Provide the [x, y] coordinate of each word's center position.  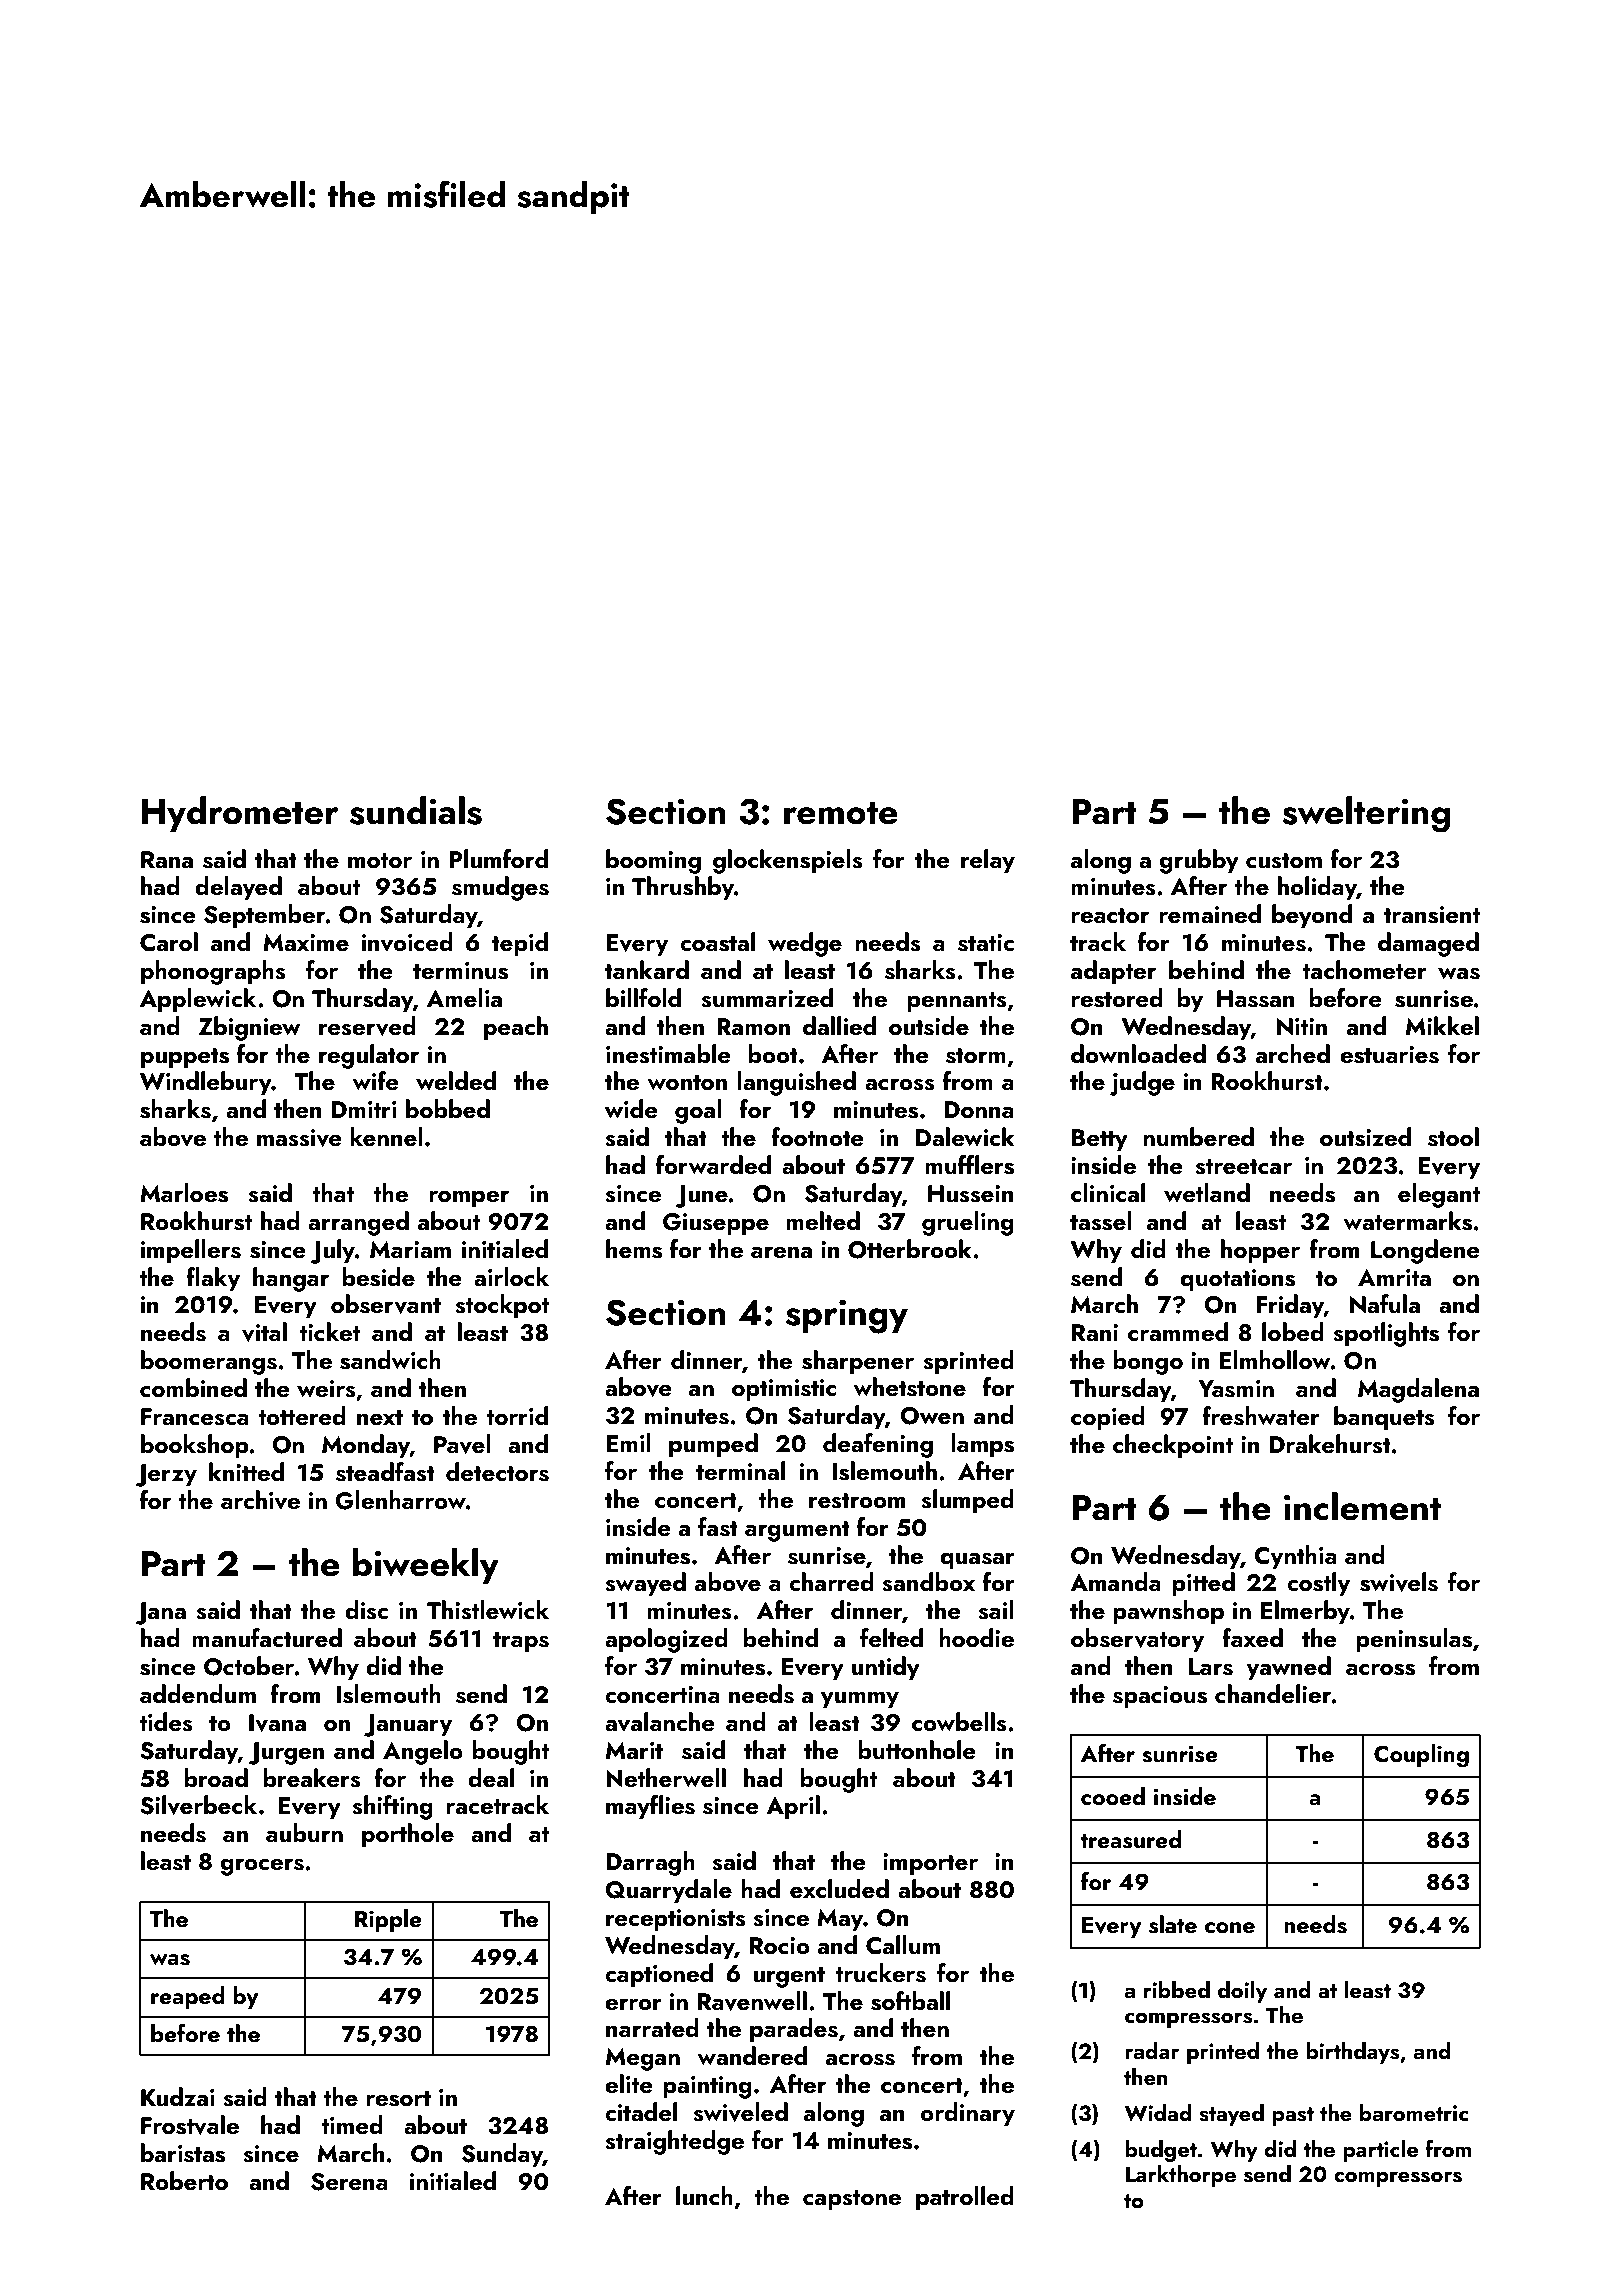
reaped [188, 1997]
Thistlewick [488, 1610]
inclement [1362, 1506]
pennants [957, 1002]
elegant [1439, 1195]
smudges [500, 888]
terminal [740, 1470]
